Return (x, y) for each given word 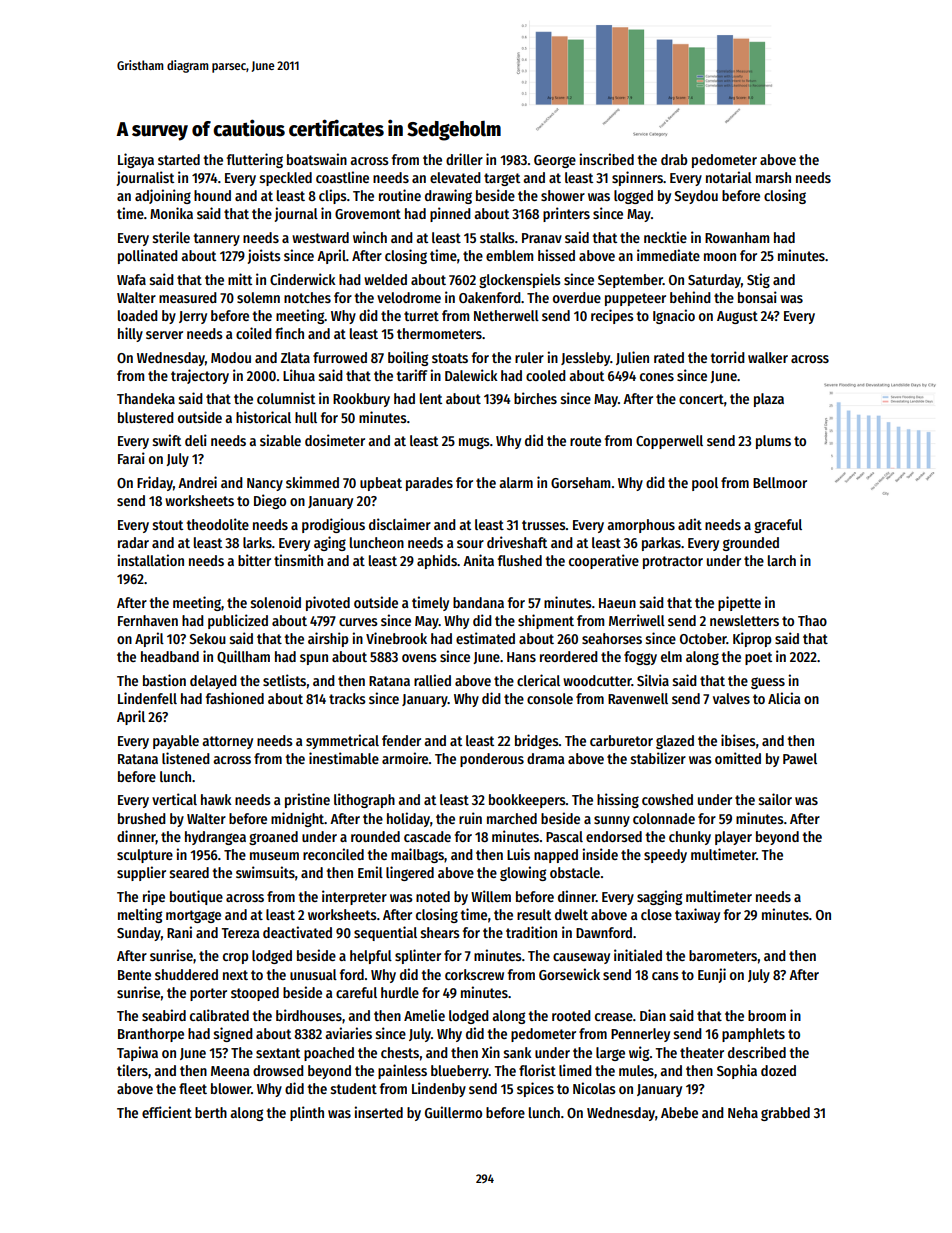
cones (657, 377)
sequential (385, 933)
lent (431, 398)
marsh (773, 177)
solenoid (276, 602)
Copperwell (669, 442)
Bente (134, 975)
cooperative (604, 561)
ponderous (492, 760)
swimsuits (265, 872)
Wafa (131, 279)
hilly (130, 334)
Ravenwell (638, 698)
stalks (497, 237)
